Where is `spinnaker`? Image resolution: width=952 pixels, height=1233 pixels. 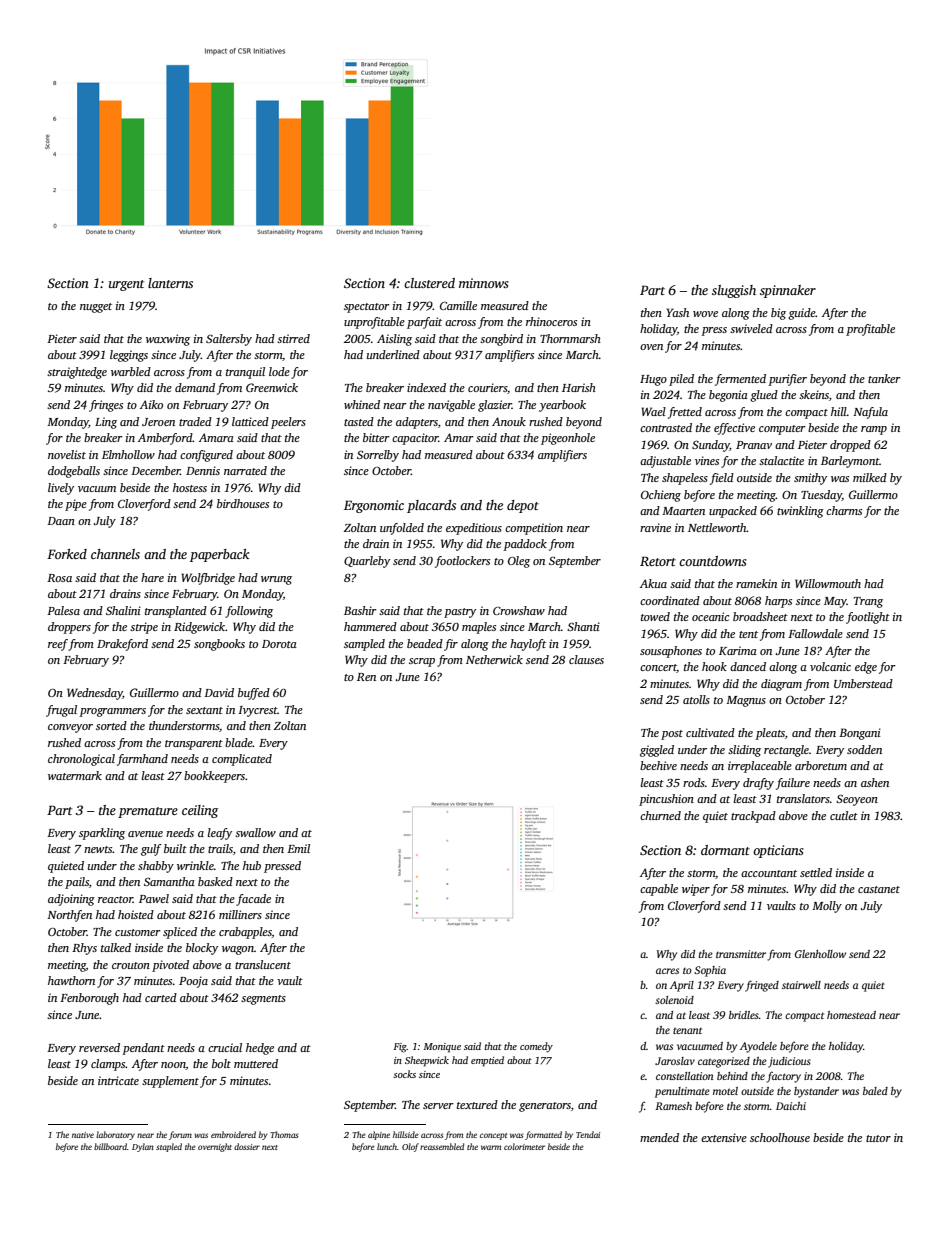
spinnaker is located at coordinates (788, 291).
